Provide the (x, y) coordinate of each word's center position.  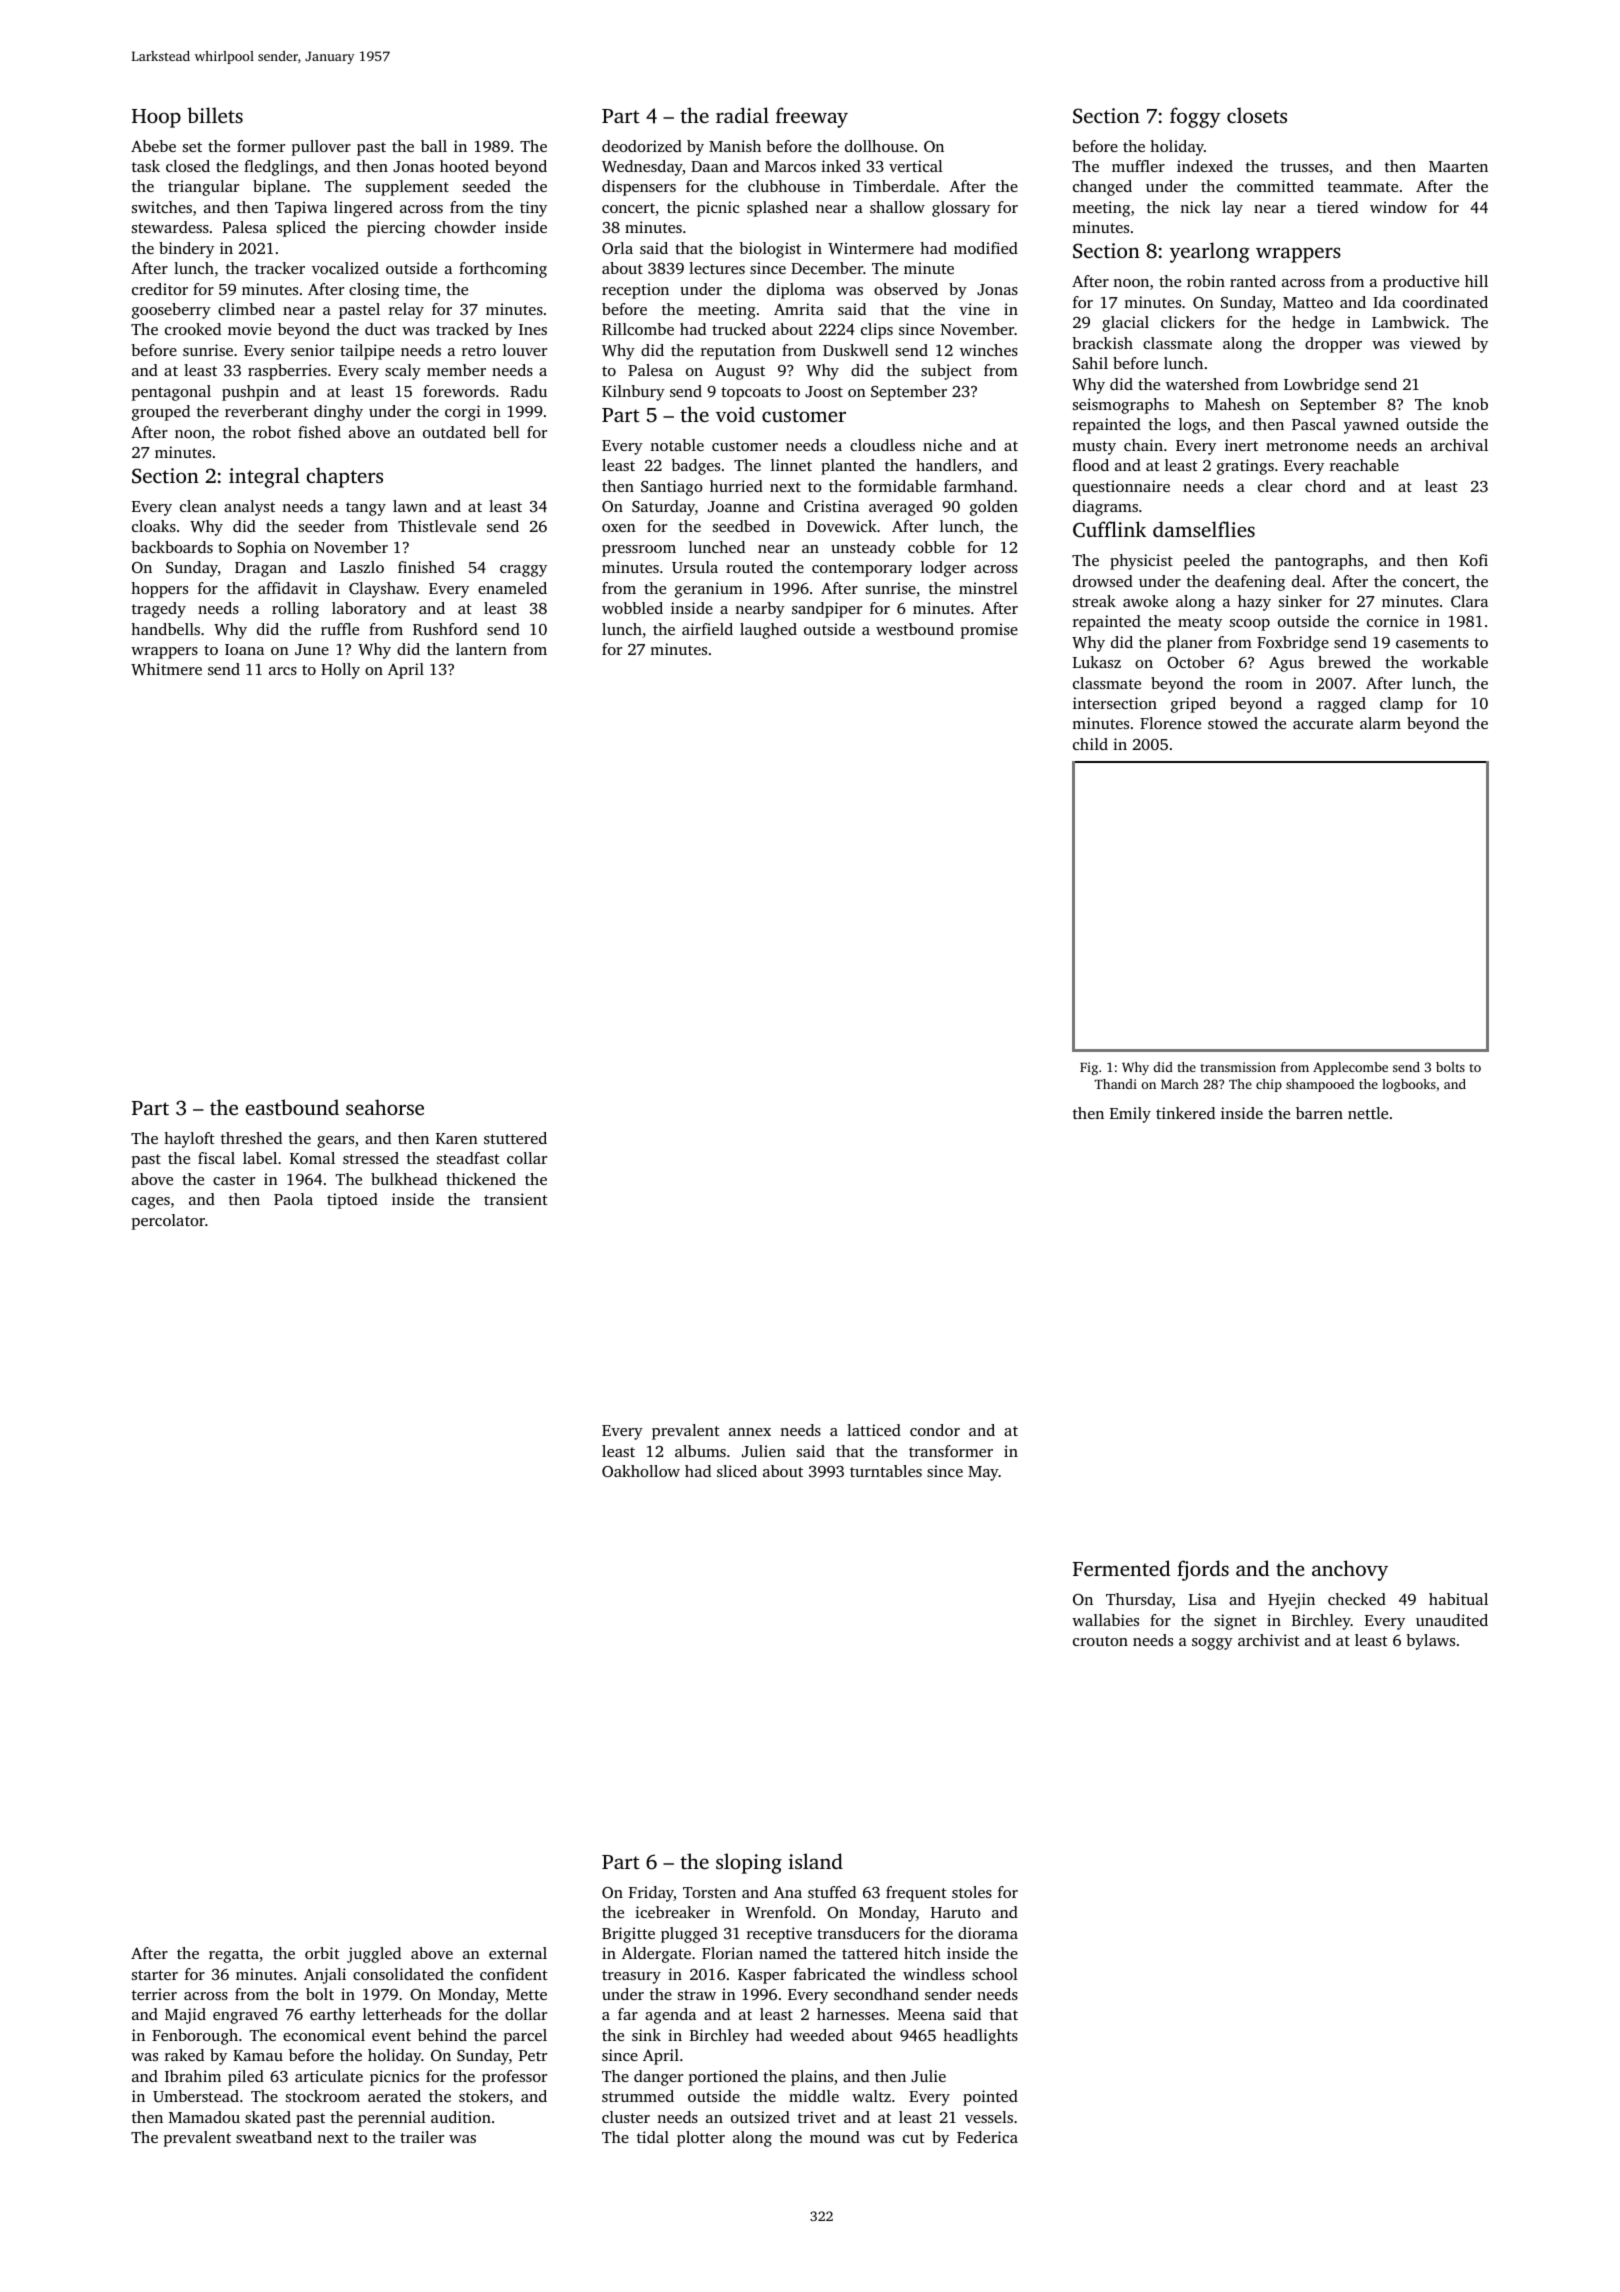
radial (742, 115)
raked (184, 2055)
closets (1257, 115)
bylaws (1431, 1642)
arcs (283, 671)
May (983, 1473)
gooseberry (171, 311)
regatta (234, 1956)
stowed (1233, 723)
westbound (915, 629)
